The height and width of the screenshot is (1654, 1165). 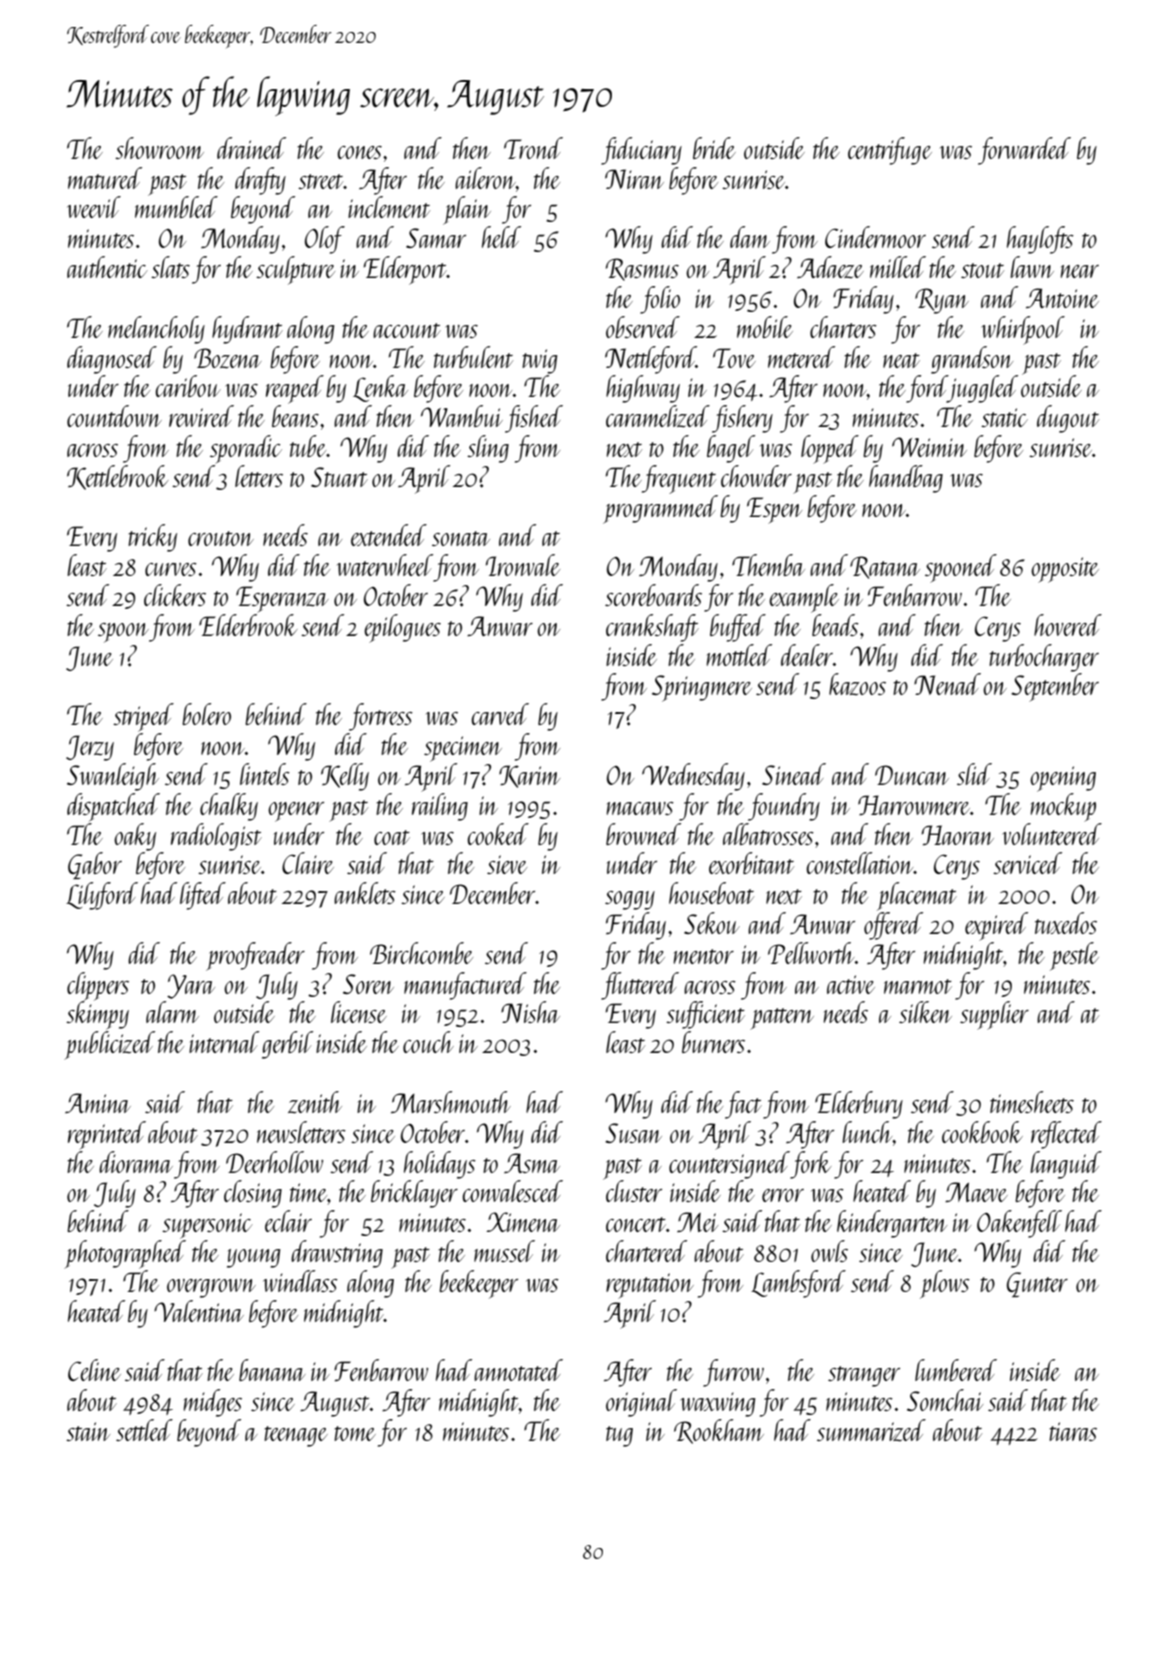 What do you see at coordinates (105, 178) in the screenshot?
I see `matured` at bounding box center [105, 178].
